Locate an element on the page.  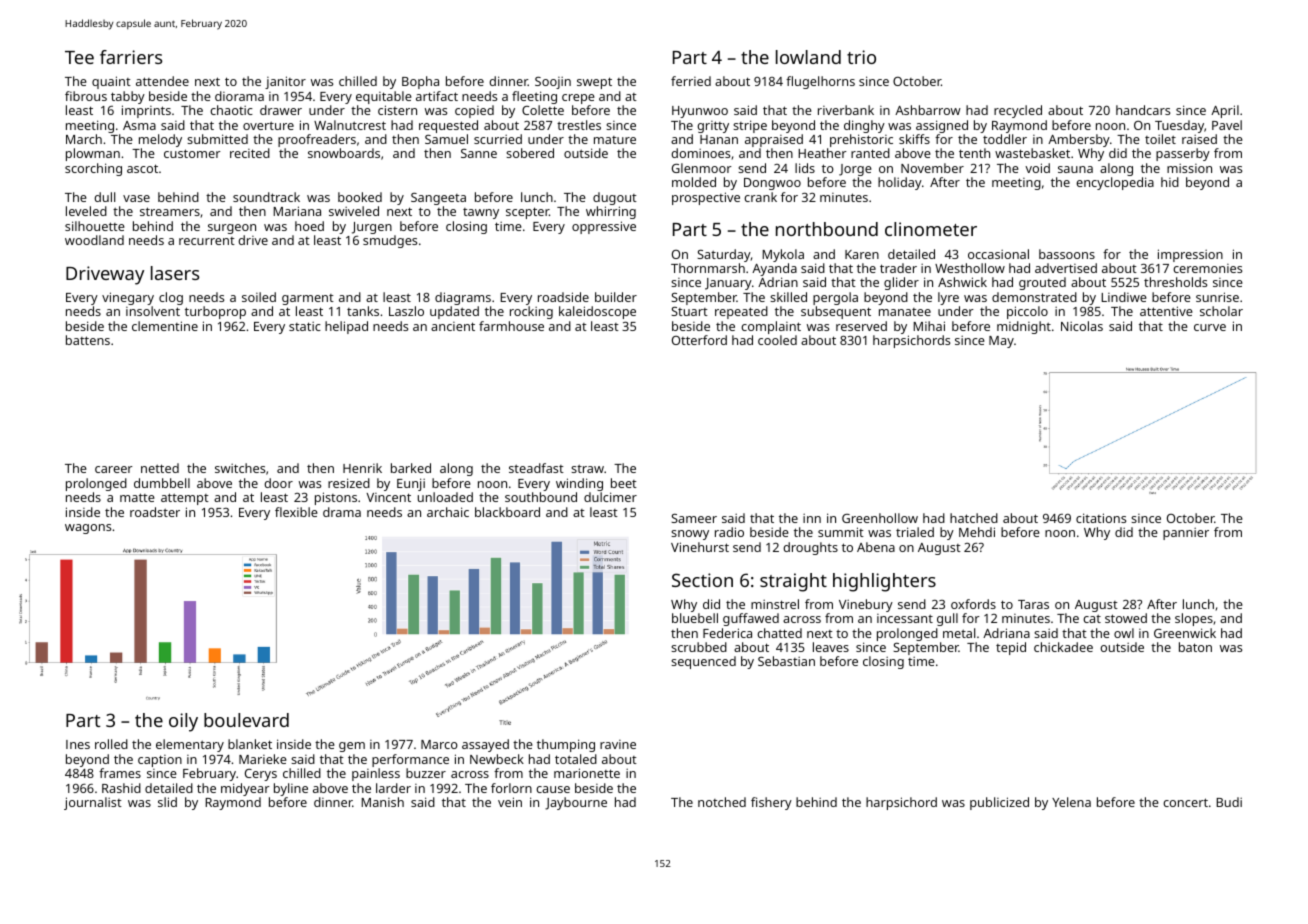
crank is located at coordinates (760, 197).
